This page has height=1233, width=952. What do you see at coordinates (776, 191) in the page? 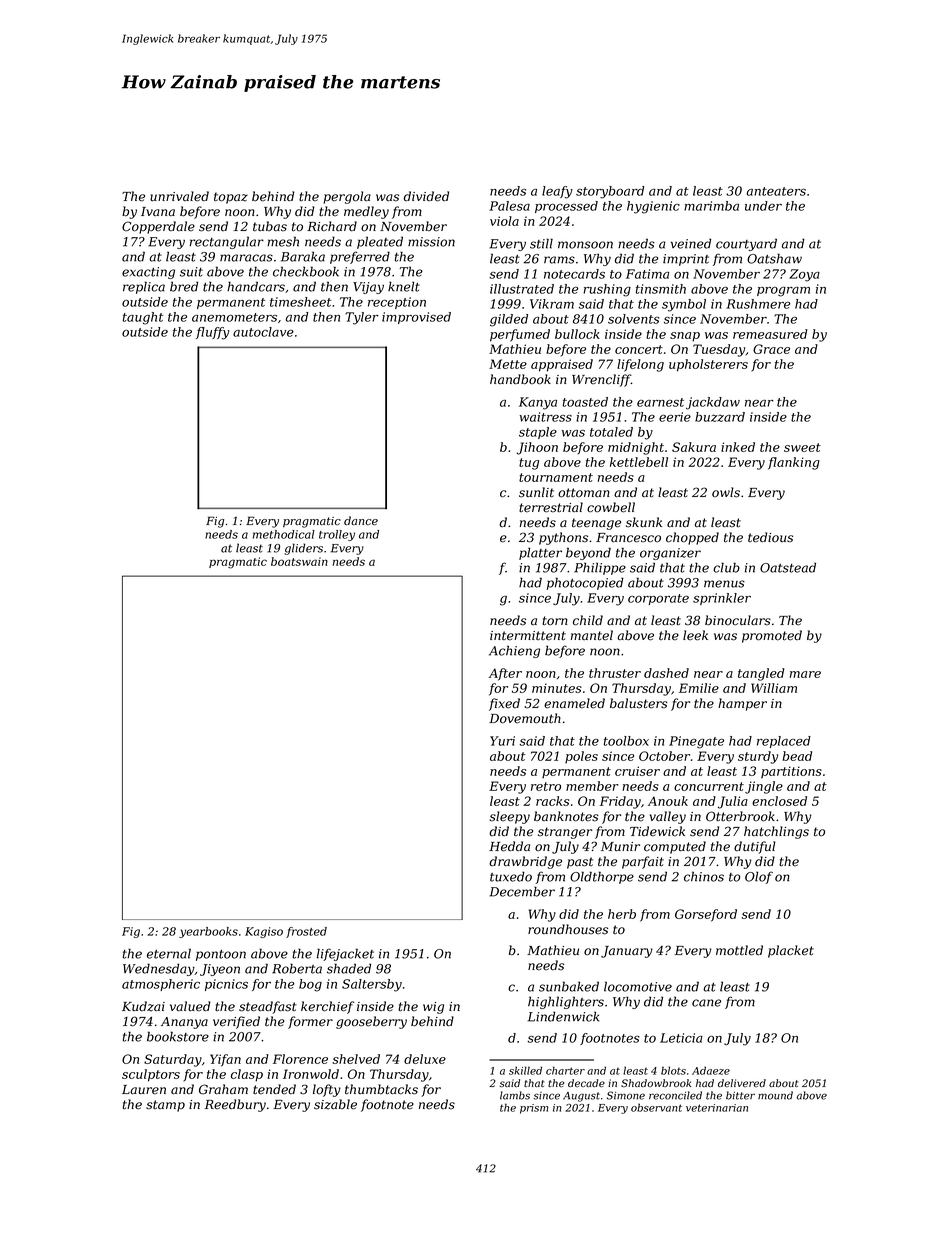
I see `anteaters` at bounding box center [776, 191].
